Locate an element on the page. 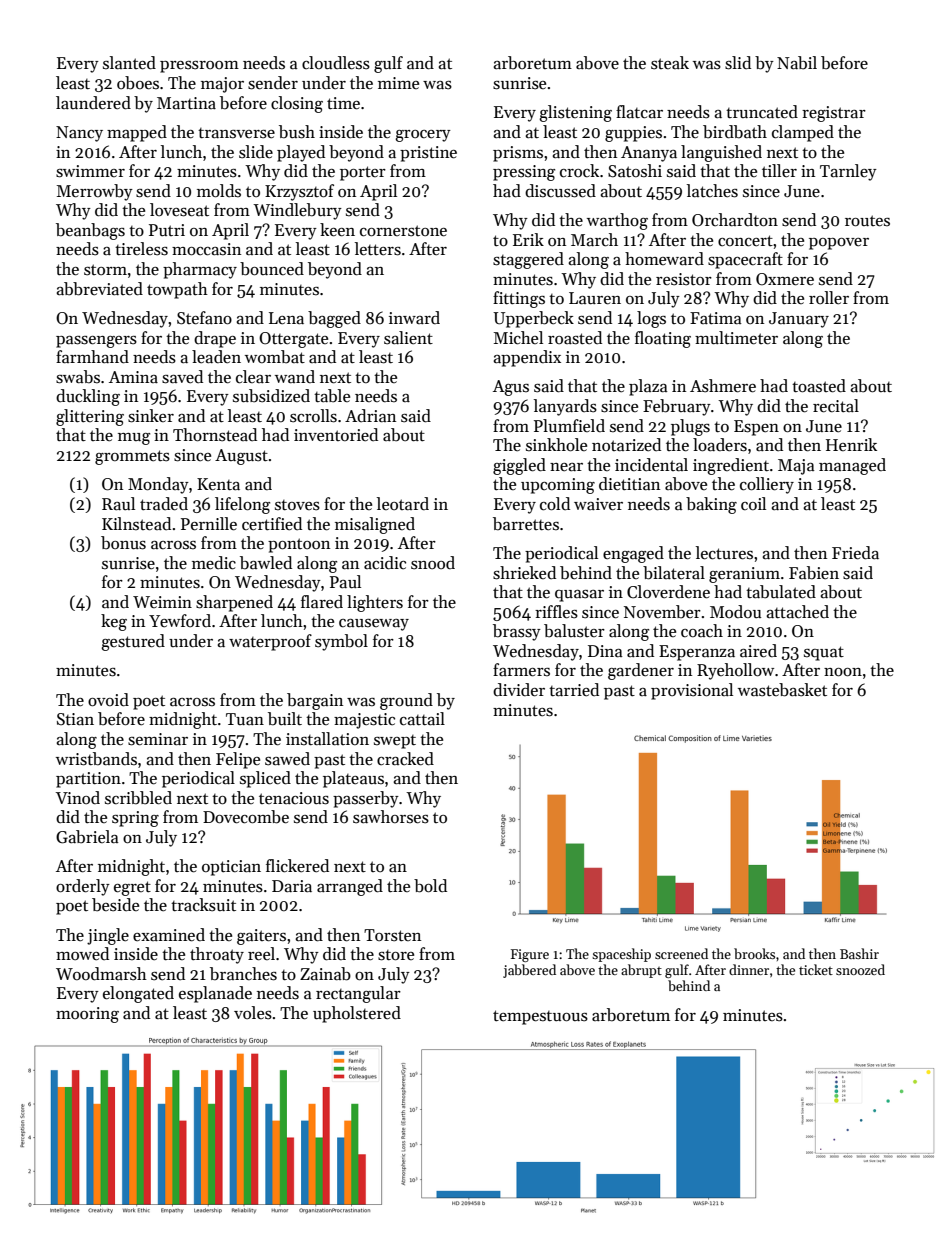 The width and height of the document is (952, 1233). bold is located at coordinates (430, 886).
